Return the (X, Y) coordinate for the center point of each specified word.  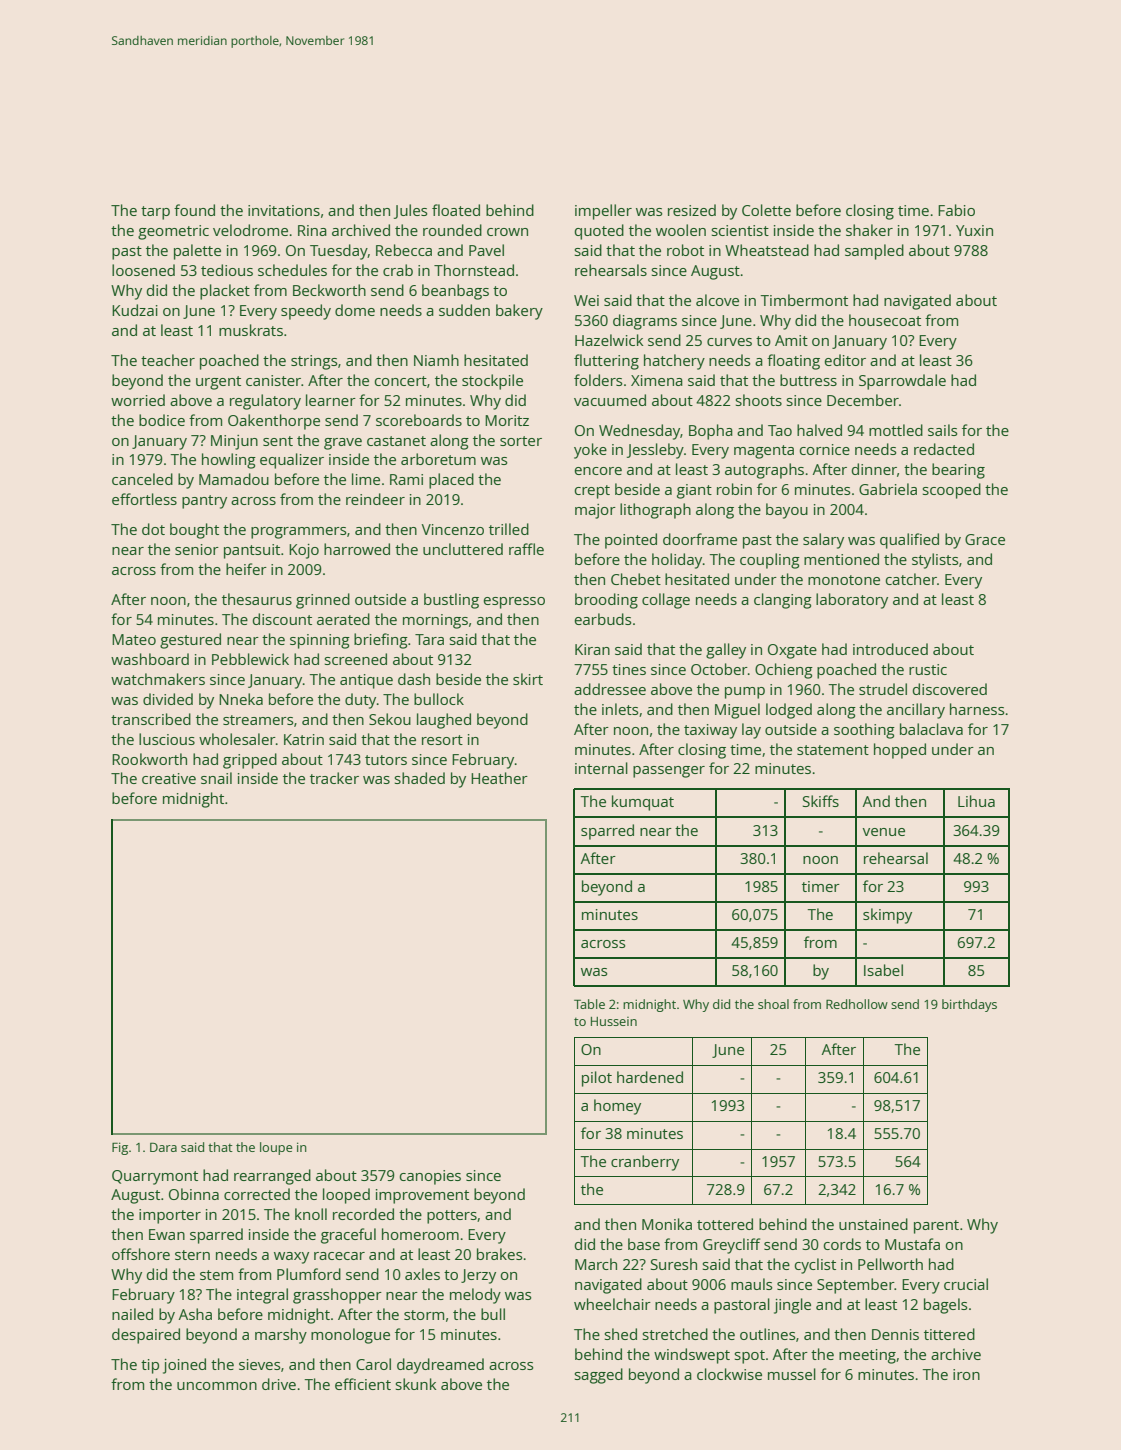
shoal (773, 1004)
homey (617, 1107)
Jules (410, 211)
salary (823, 541)
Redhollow (857, 1004)
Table (589, 1004)
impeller (603, 212)
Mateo (134, 639)
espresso (514, 603)
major (595, 511)
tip (150, 1366)
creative (169, 778)
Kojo (304, 551)
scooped (952, 491)
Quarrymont (155, 1177)
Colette (766, 210)
